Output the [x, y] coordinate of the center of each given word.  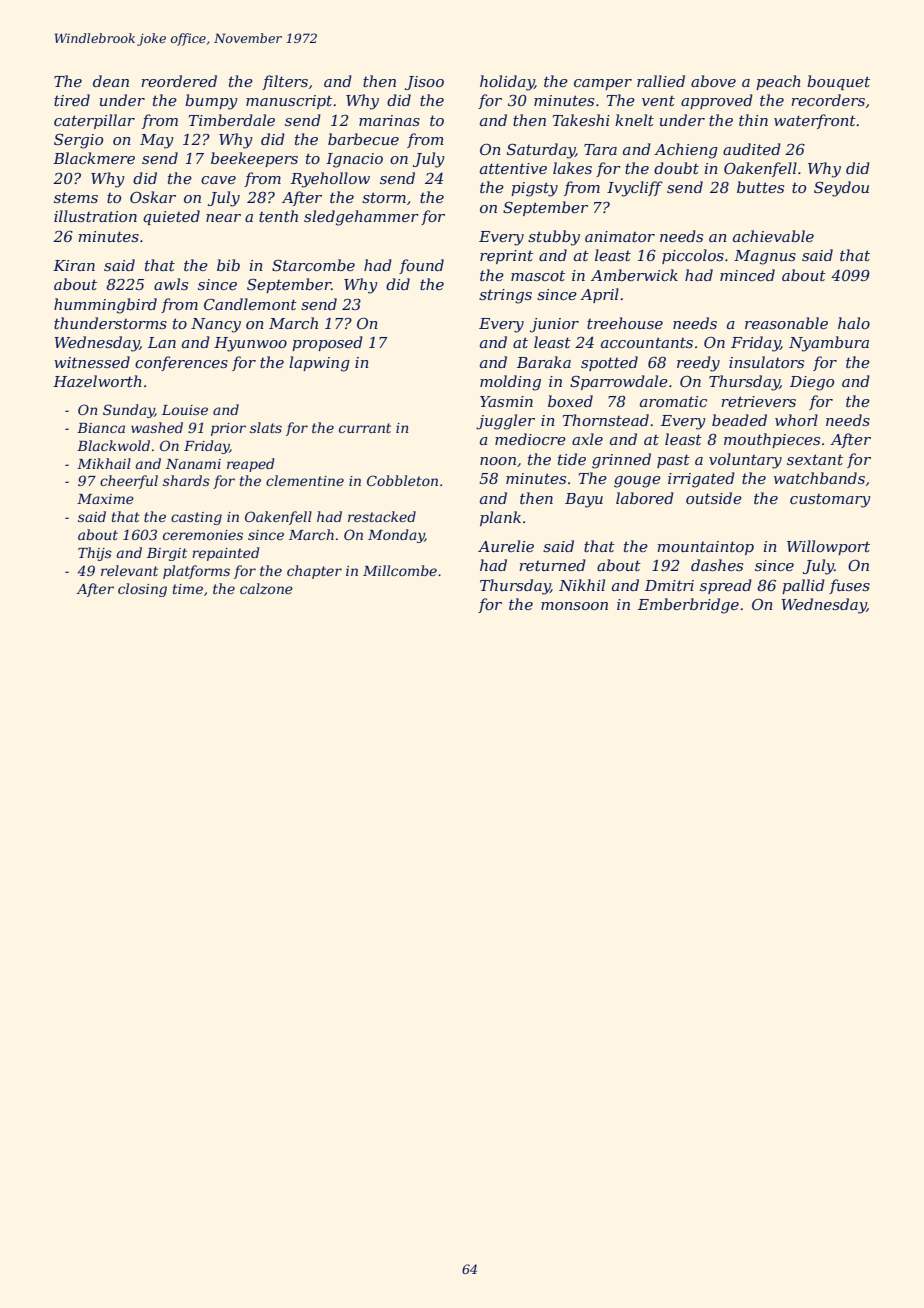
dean [111, 81]
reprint [506, 257]
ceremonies [203, 535]
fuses [849, 586]
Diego [812, 383]
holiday [507, 83]
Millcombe [400, 570]
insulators [766, 362]
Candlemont [250, 304]
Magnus [765, 257]
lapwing [319, 364]
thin [753, 120]
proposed [327, 343]
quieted [171, 217]
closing [142, 590]
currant [365, 428]
